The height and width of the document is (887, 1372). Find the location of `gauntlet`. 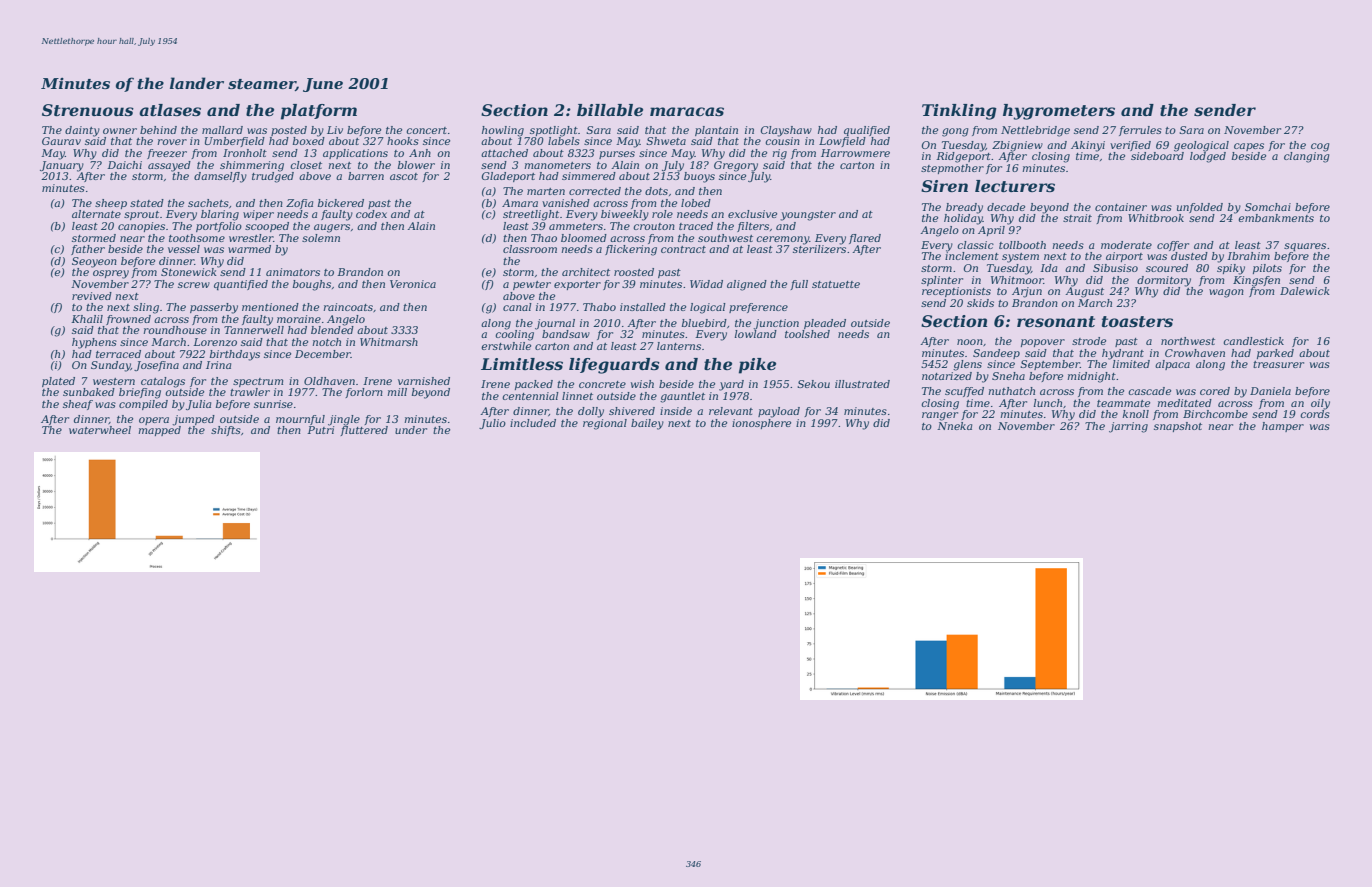

gauntlet is located at coordinates (682, 397).
